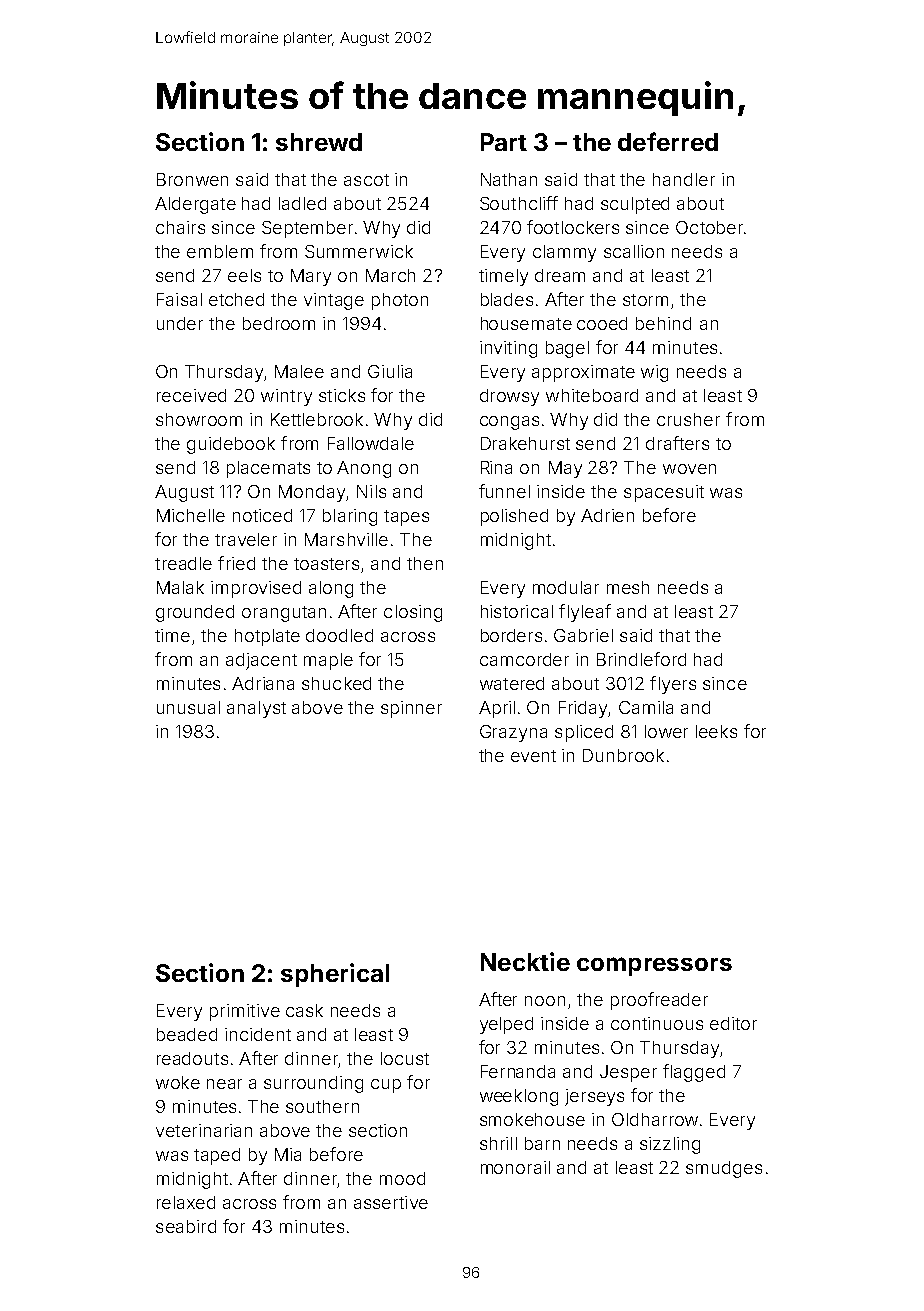 Image resolution: width=924 pixels, height=1311 pixels. I want to click on deferred, so click(668, 141).
